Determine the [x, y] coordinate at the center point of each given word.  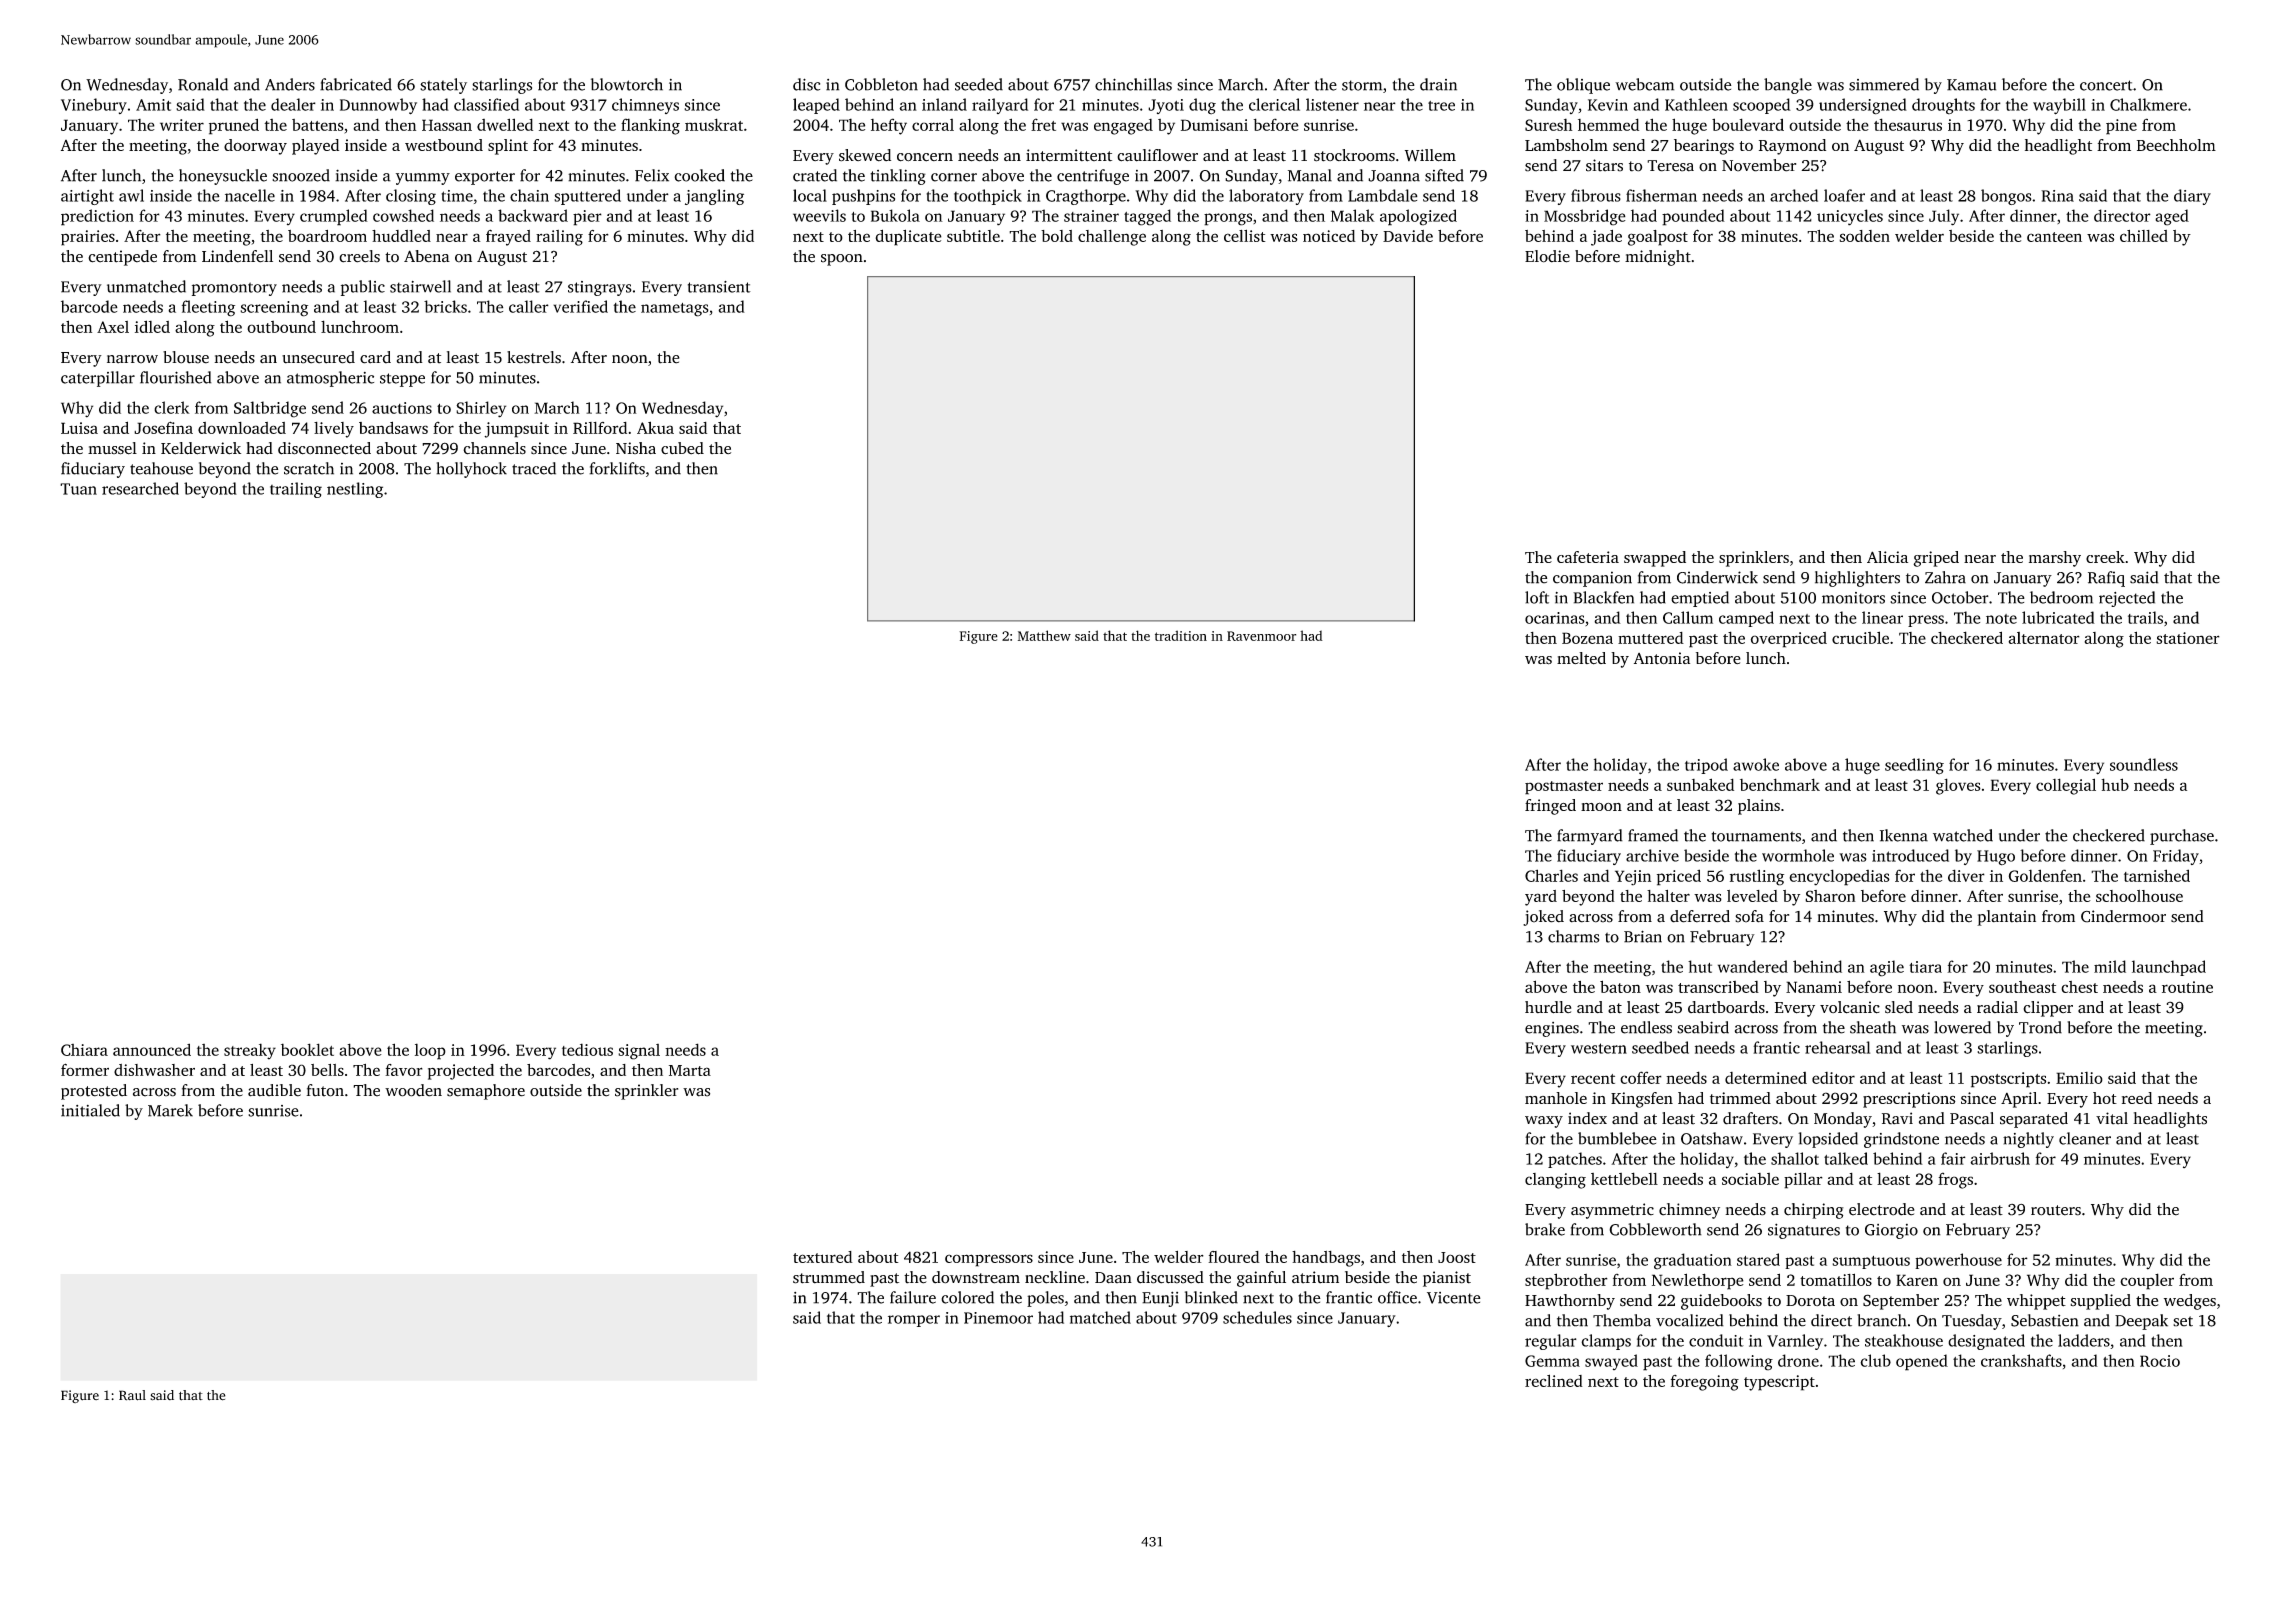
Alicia [1887, 557]
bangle [1788, 86]
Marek [170, 1110]
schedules [1257, 1317]
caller [529, 306]
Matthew [1044, 635]
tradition [1181, 635]
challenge [1112, 238]
